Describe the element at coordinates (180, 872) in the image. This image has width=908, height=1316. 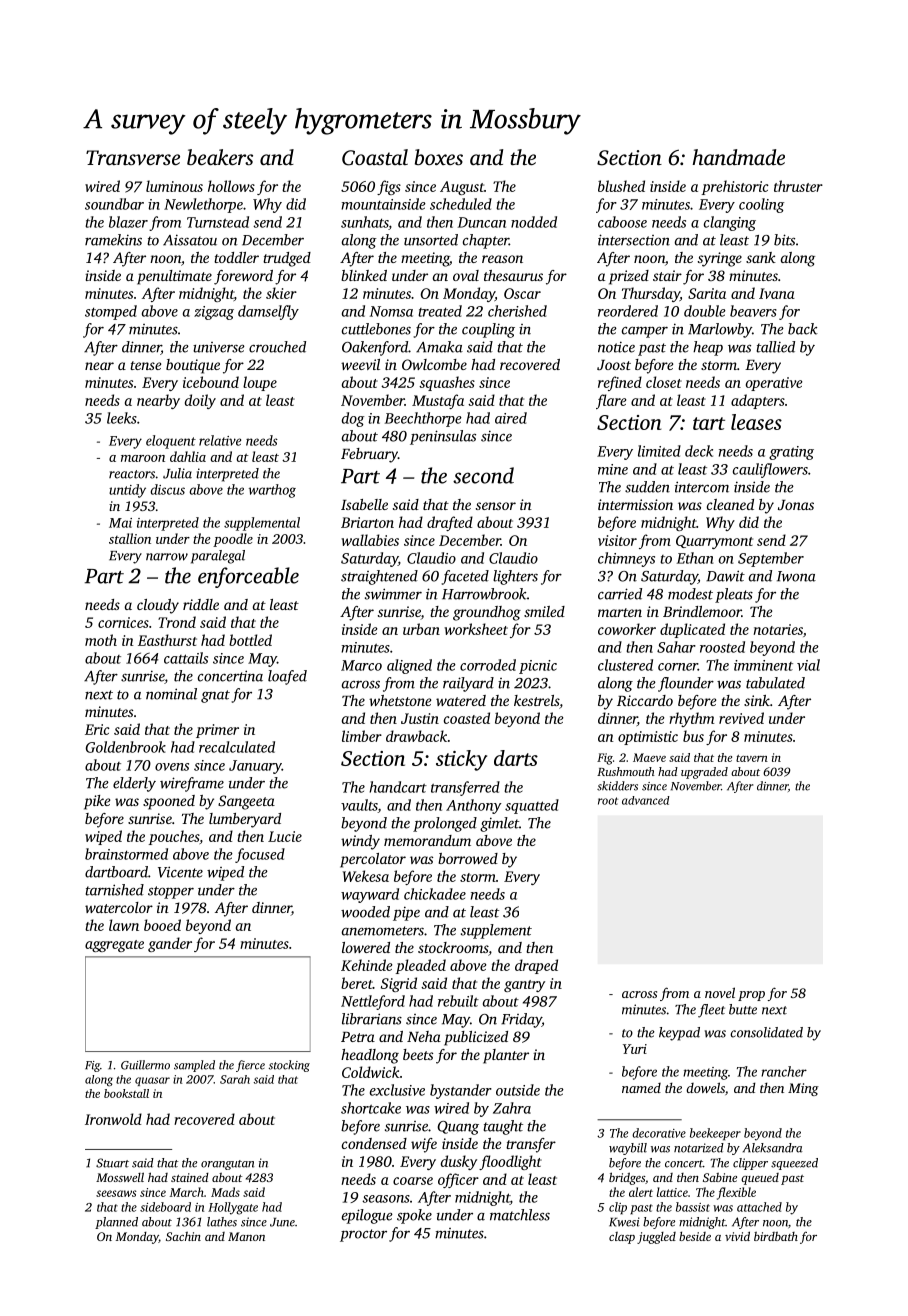
I see `Vicente` at that location.
